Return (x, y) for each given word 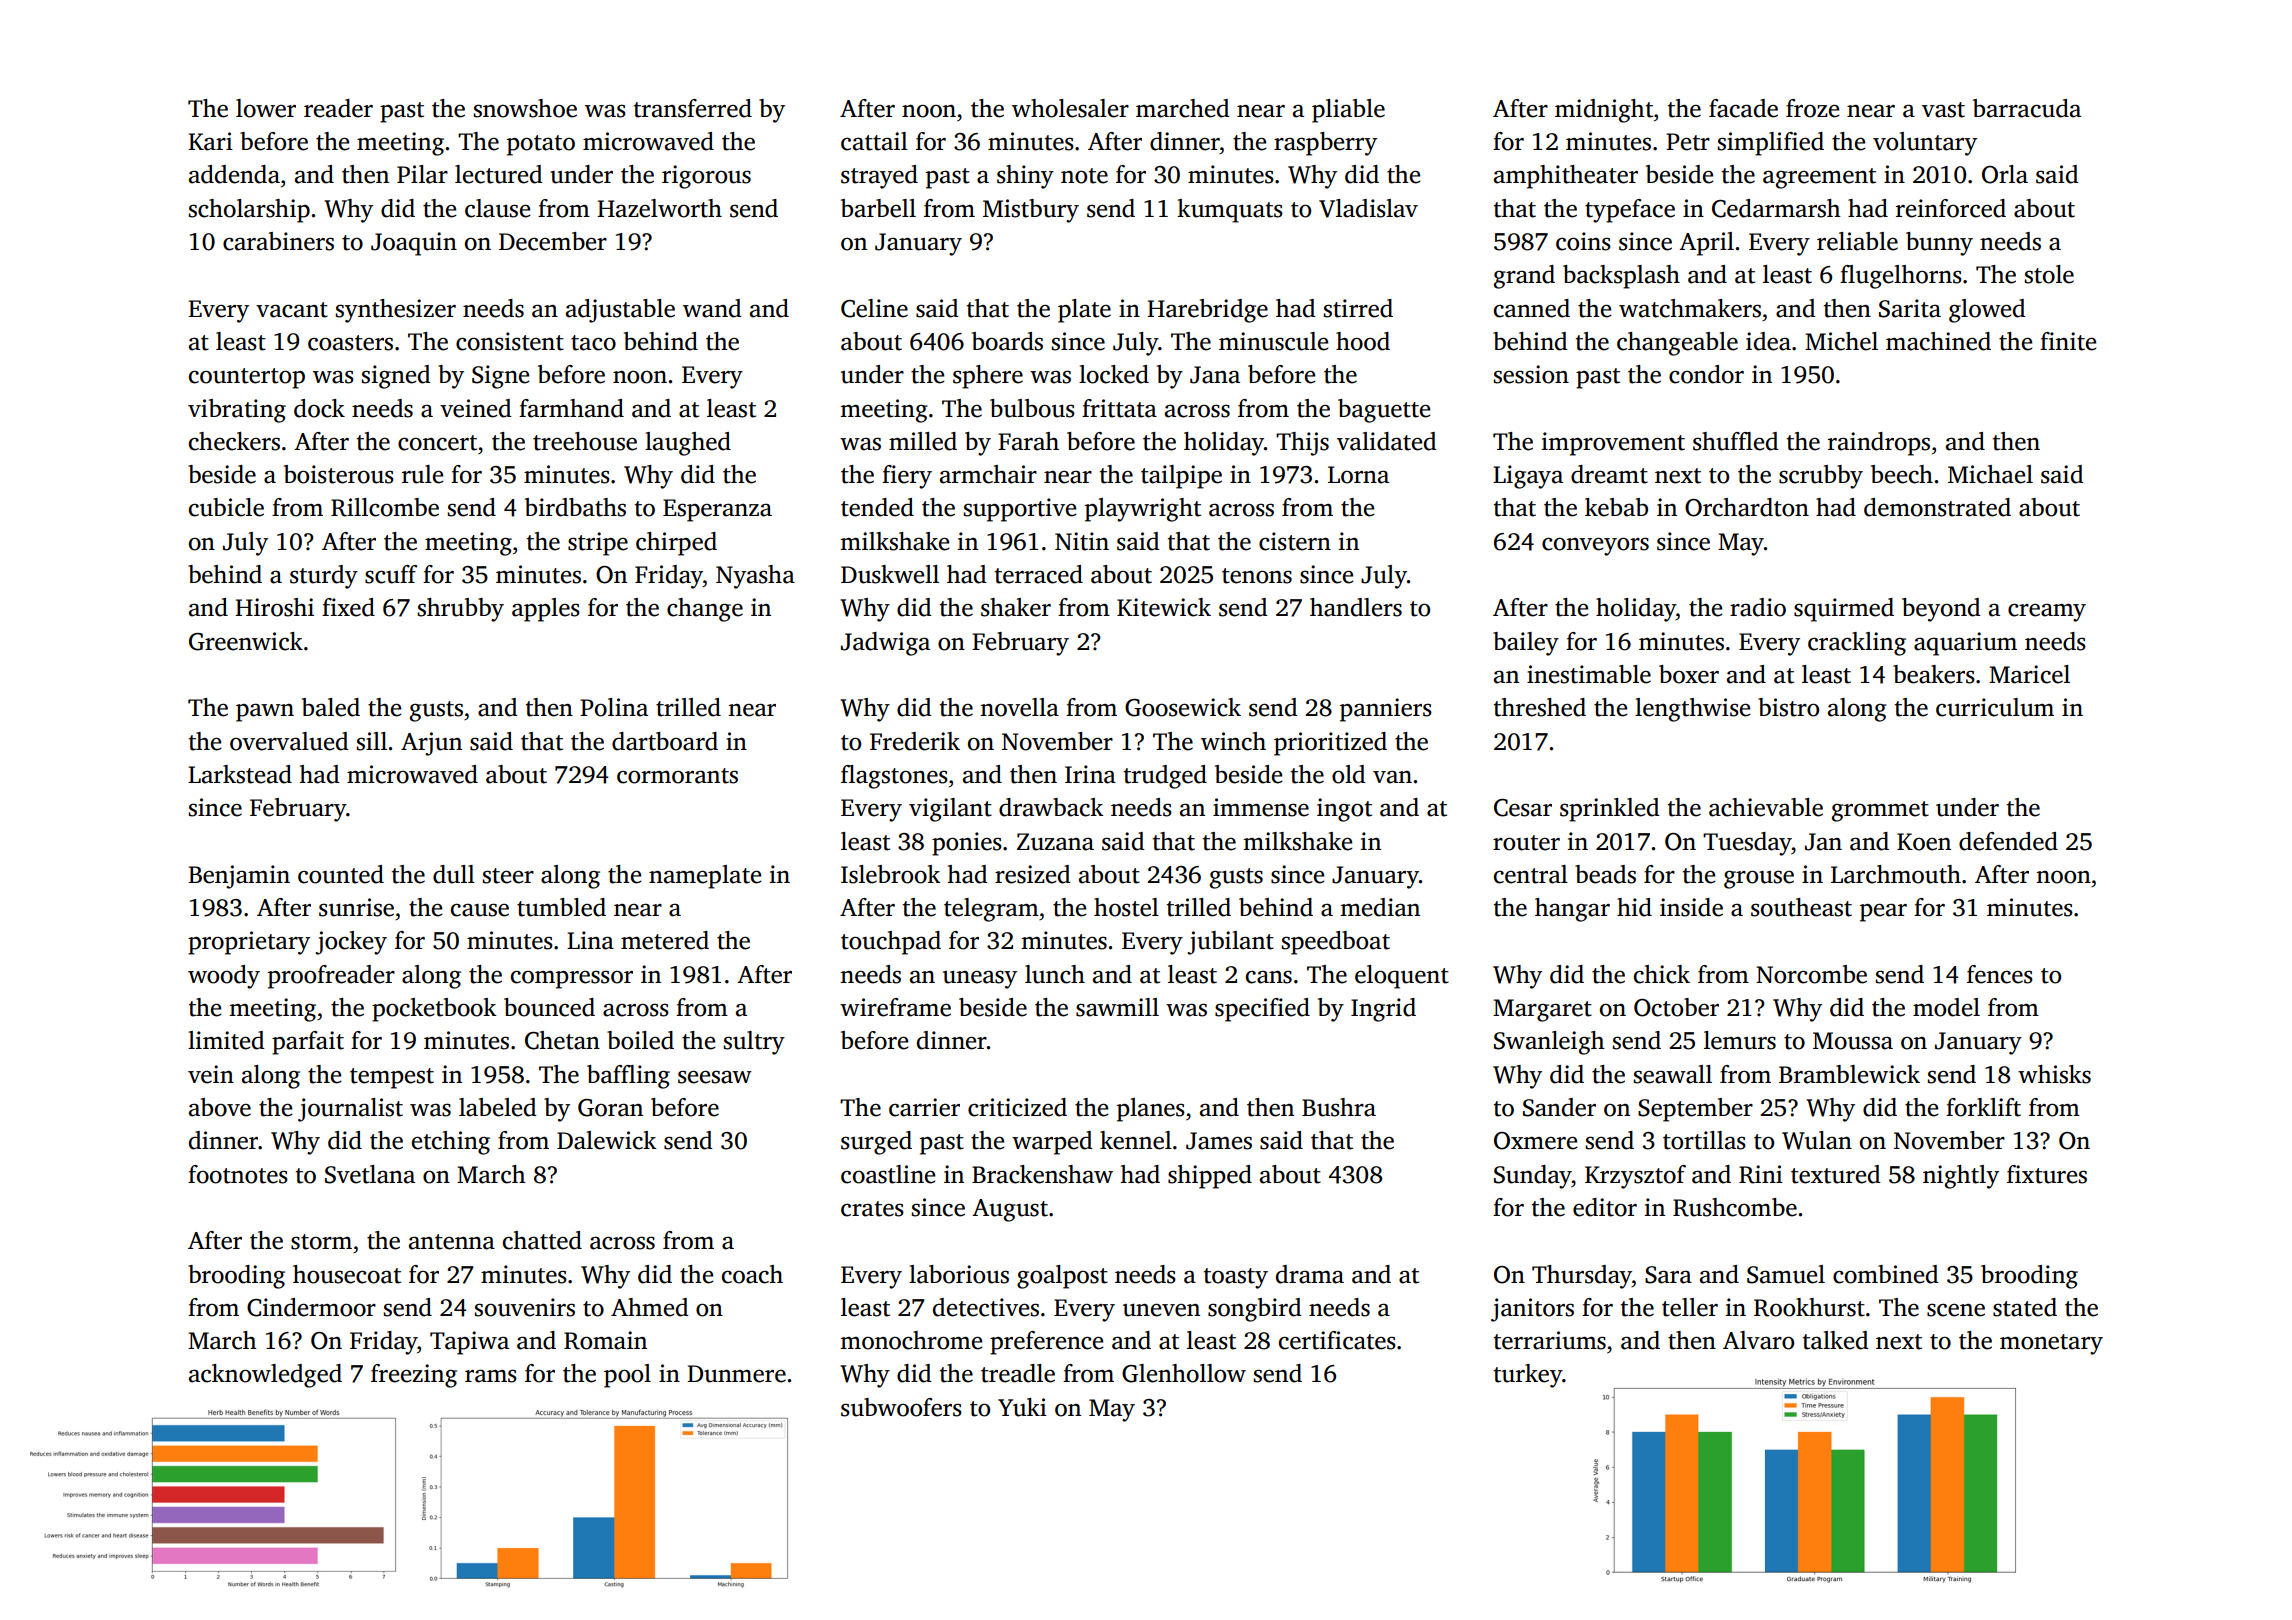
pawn (265, 712)
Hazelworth (659, 208)
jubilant (1230, 943)
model (1946, 1007)
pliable (1348, 111)
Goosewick (1183, 707)
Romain (605, 1340)
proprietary (249, 943)
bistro (1788, 707)
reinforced (1951, 208)
